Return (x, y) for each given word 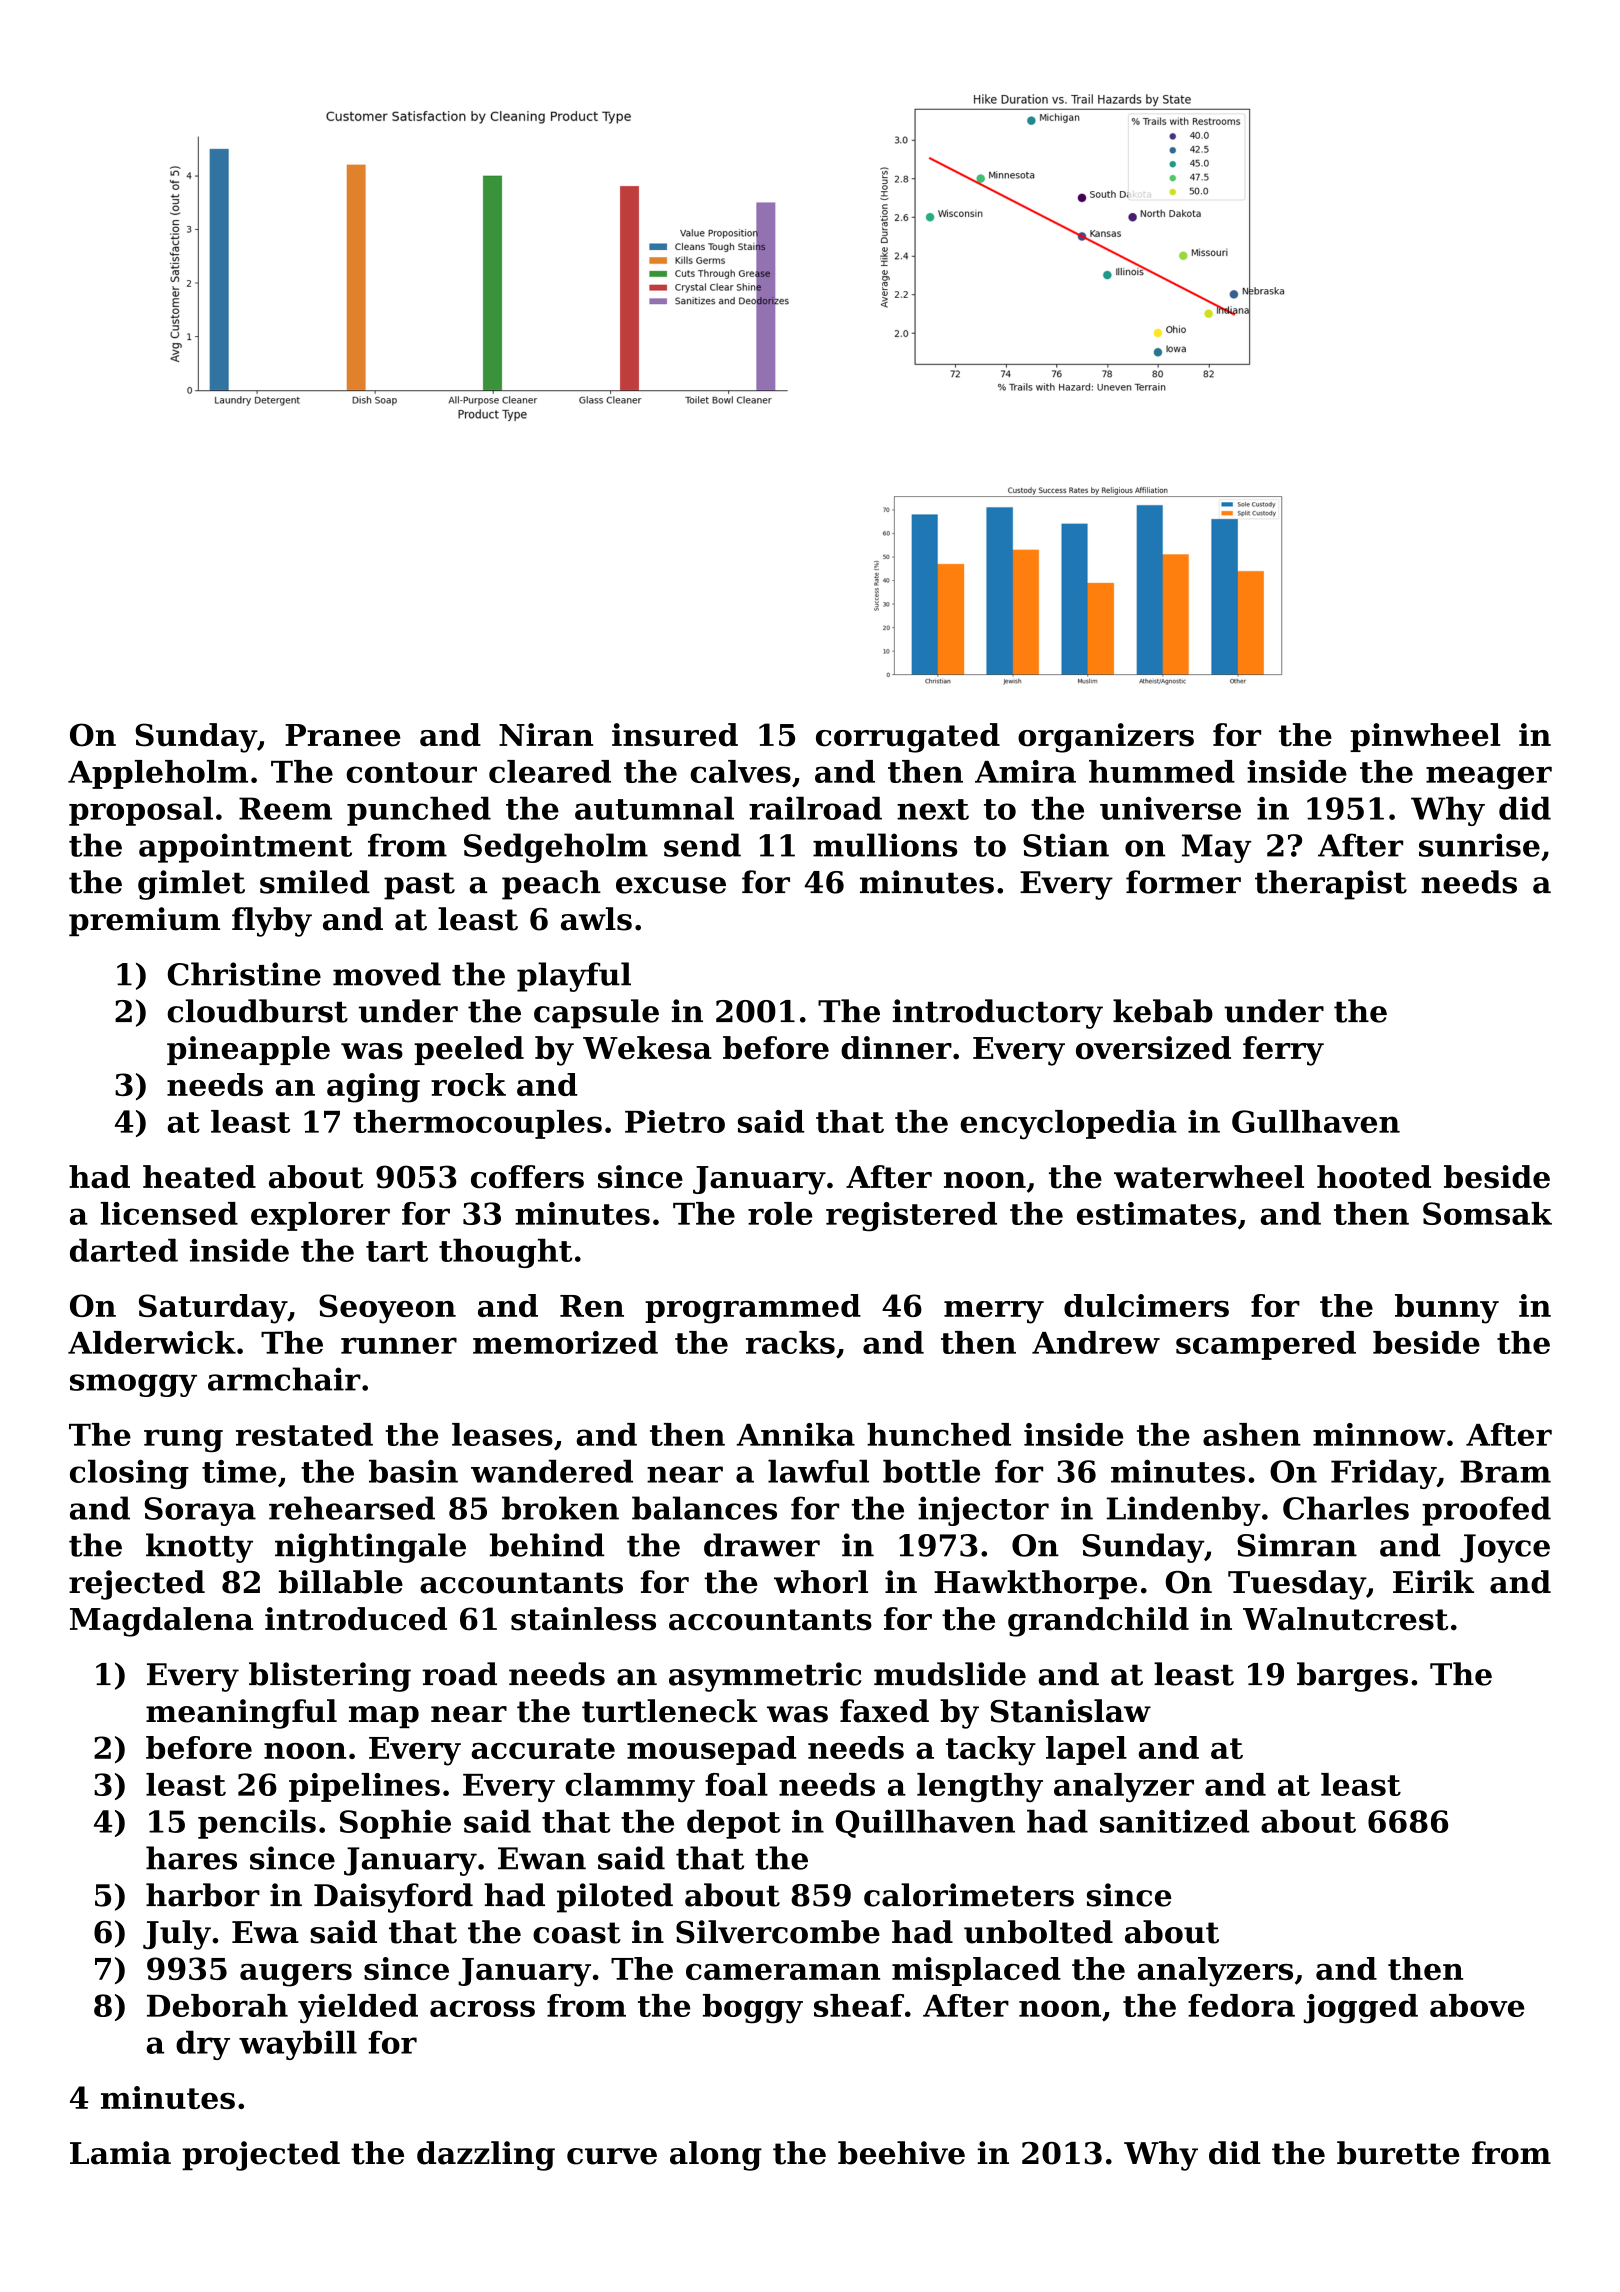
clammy (630, 1788)
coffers (527, 1177)
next (933, 809)
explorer (320, 1216)
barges (1352, 1677)
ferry (1283, 1051)
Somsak (1487, 1213)
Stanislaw (1070, 1711)
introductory (998, 1014)
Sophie (395, 1824)
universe (1170, 808)
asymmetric (765, 1677)
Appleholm (158, 774)
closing (129, 1474)
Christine (244, 974)
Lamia (120, 2153)
